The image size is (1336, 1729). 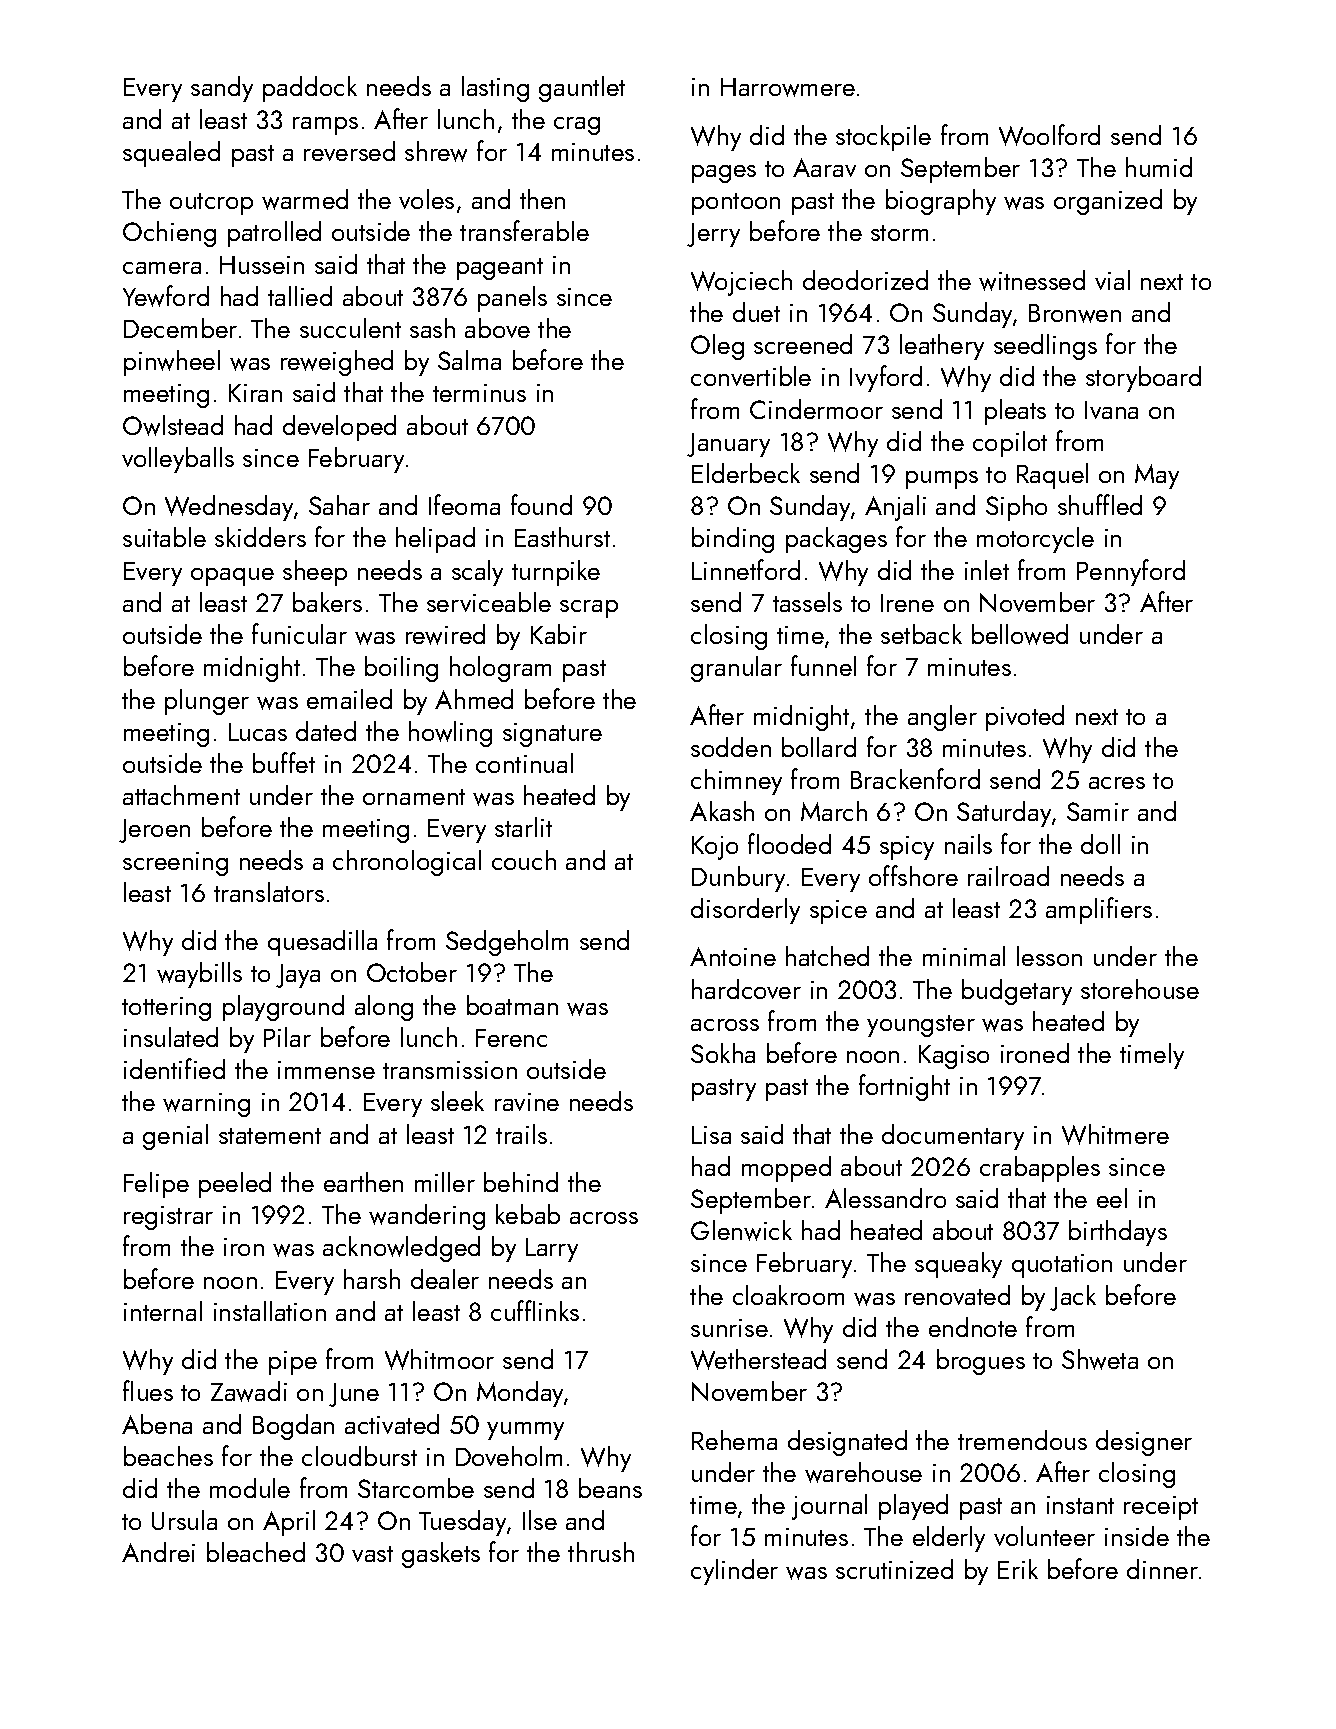 I want to click on inlet, so click(x=987, y=570).
